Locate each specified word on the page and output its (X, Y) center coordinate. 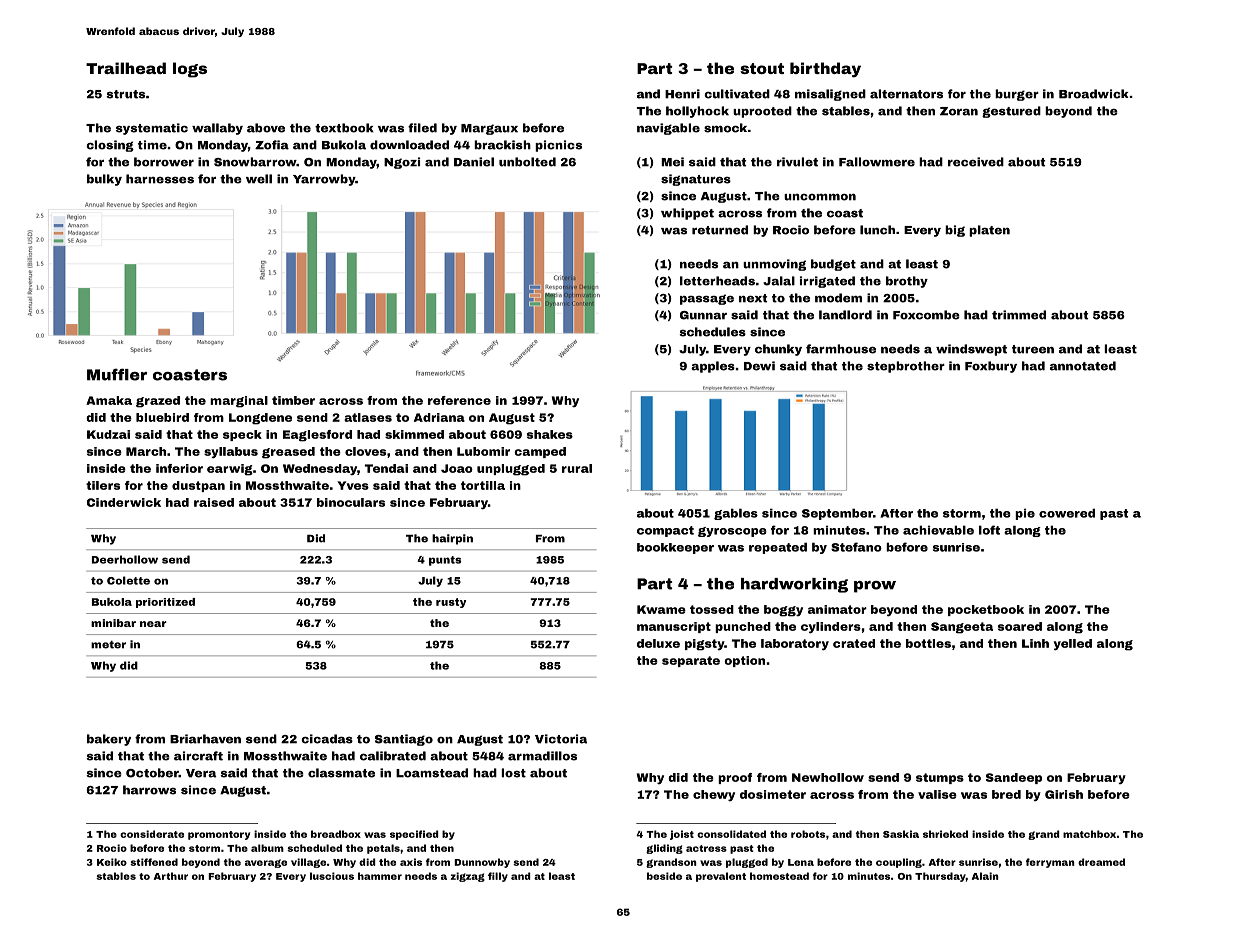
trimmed (1019, 315)
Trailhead (126, 68)
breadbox (336, 834)
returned (720, 230)
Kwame (661, 609)
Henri (682, 94)
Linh (1035, 643)
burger (1017, 95)
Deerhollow (125, 559)
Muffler (117, 374)
